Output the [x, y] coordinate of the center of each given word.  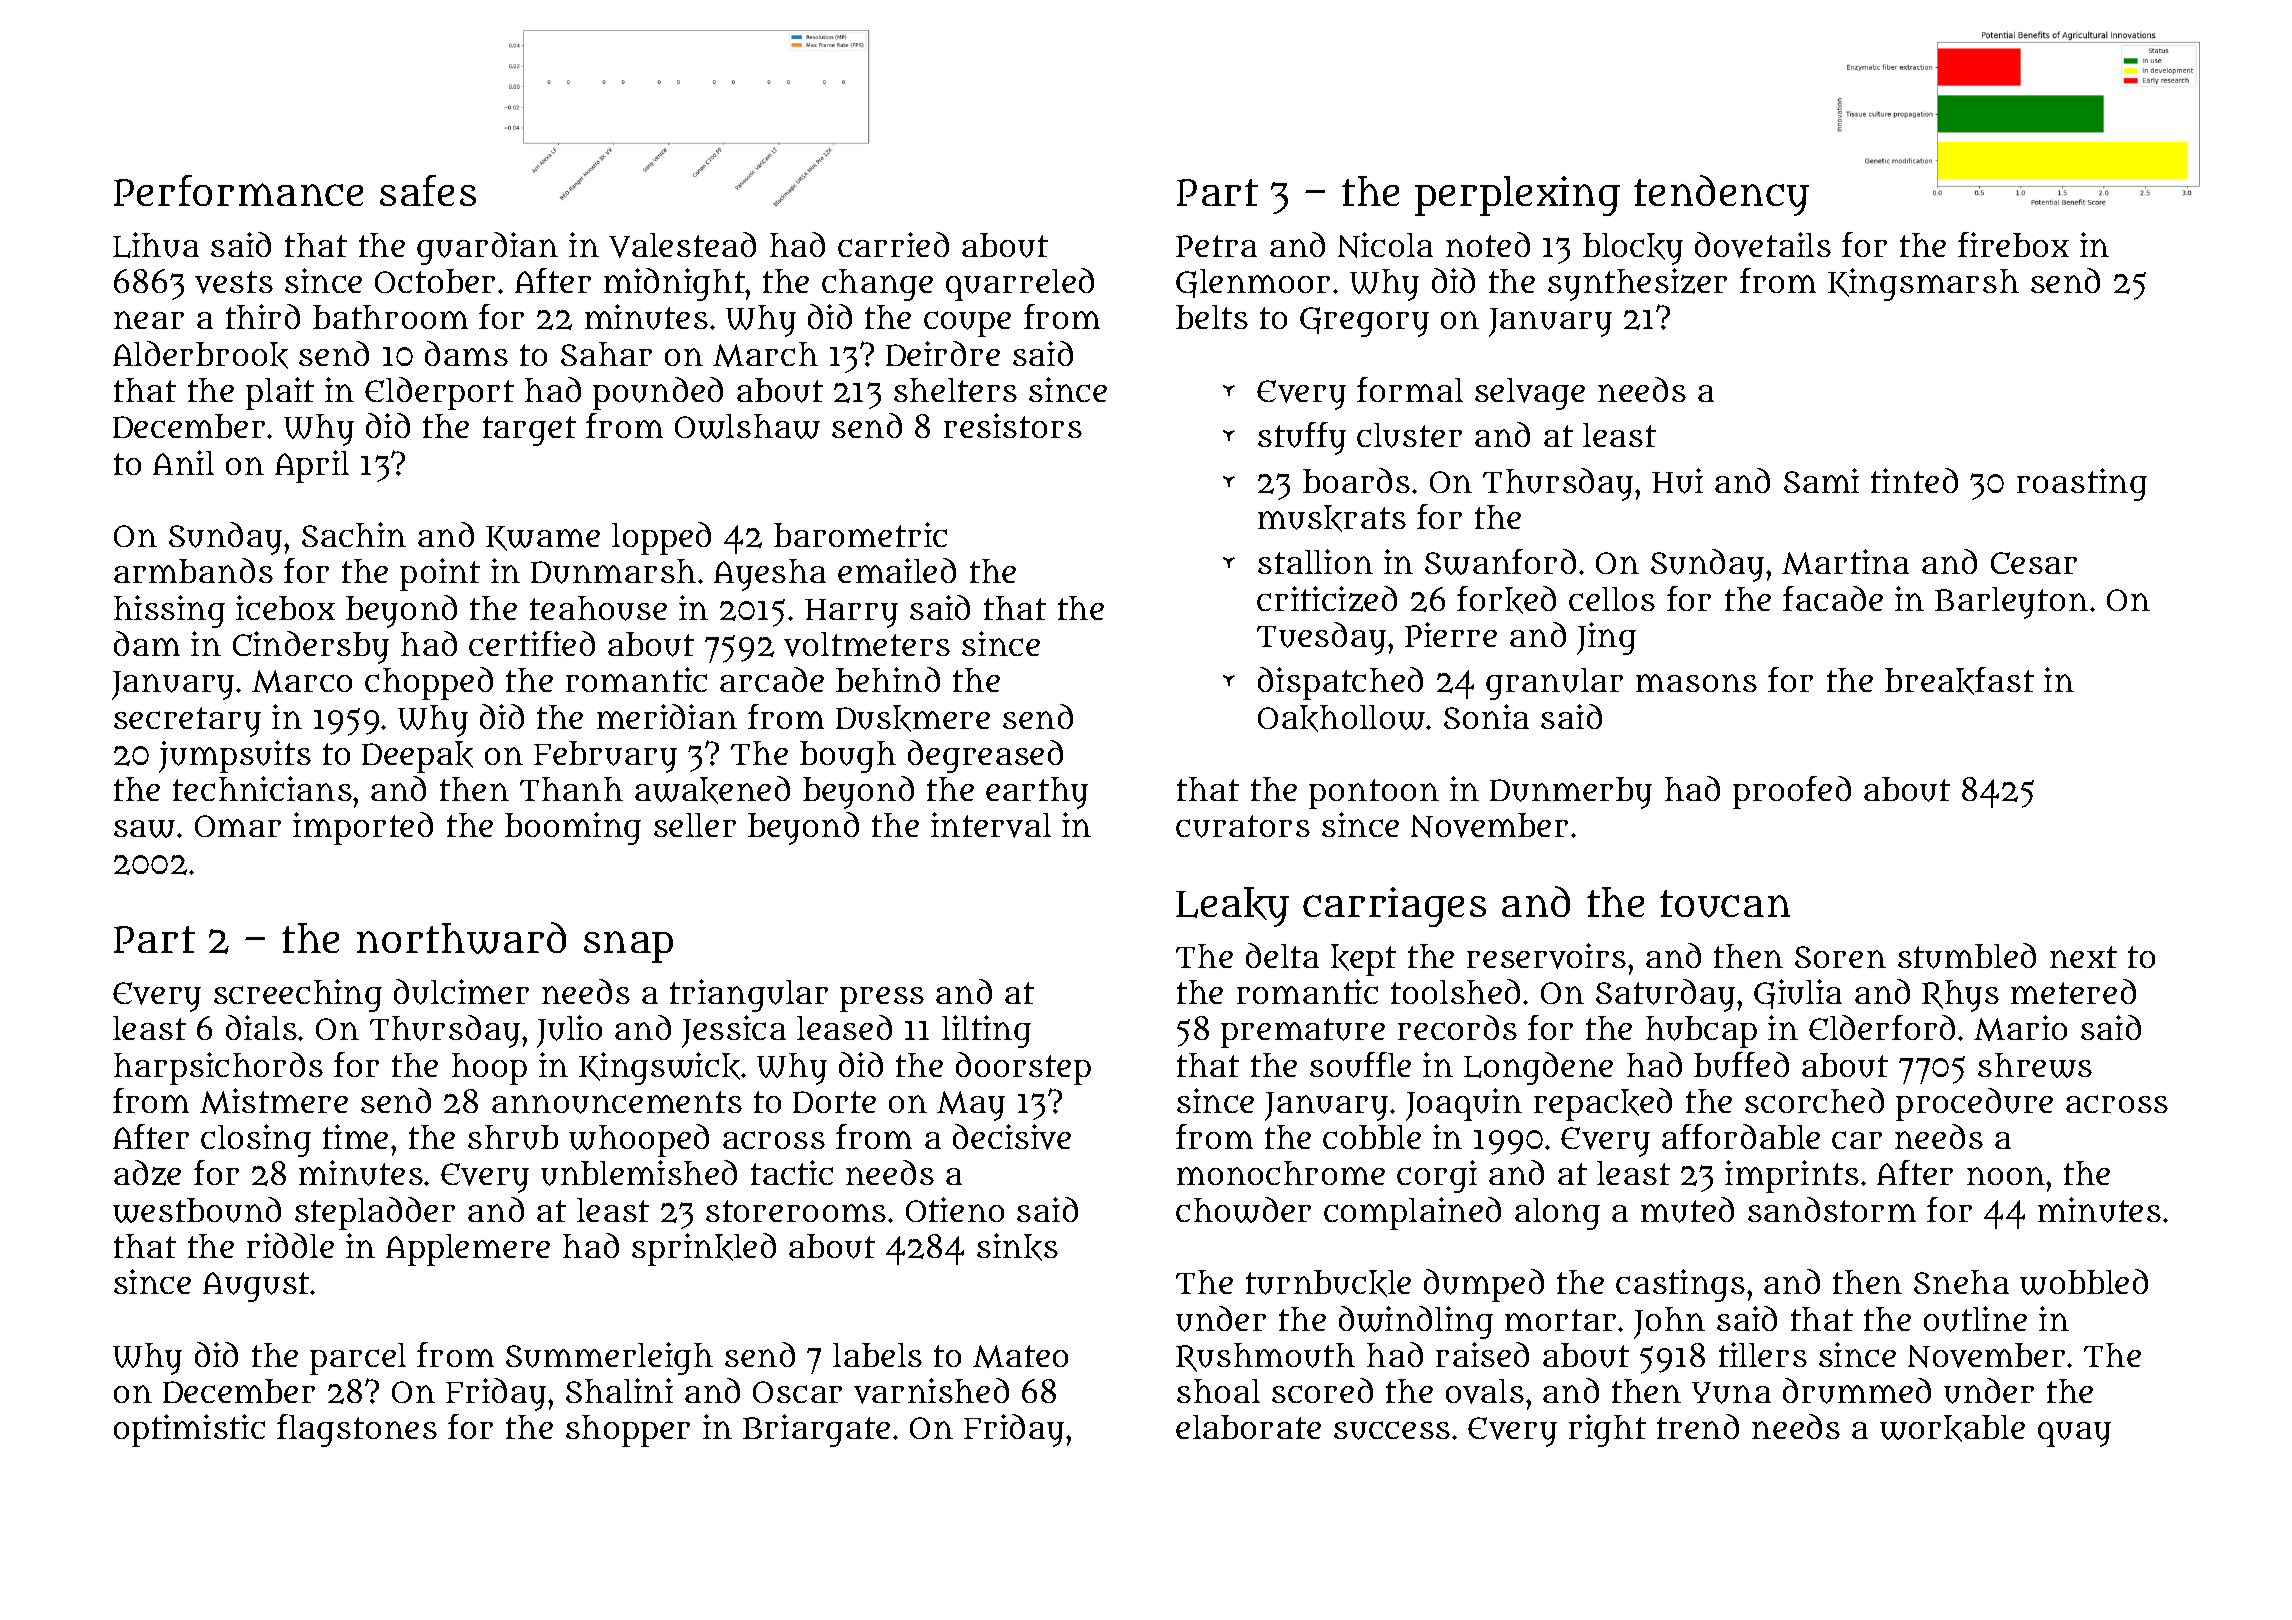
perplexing [1517, 196]
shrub [513, 1137]
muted [1687, 1210]
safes [428, 190]
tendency [1721, 195]
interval [991, 825]
